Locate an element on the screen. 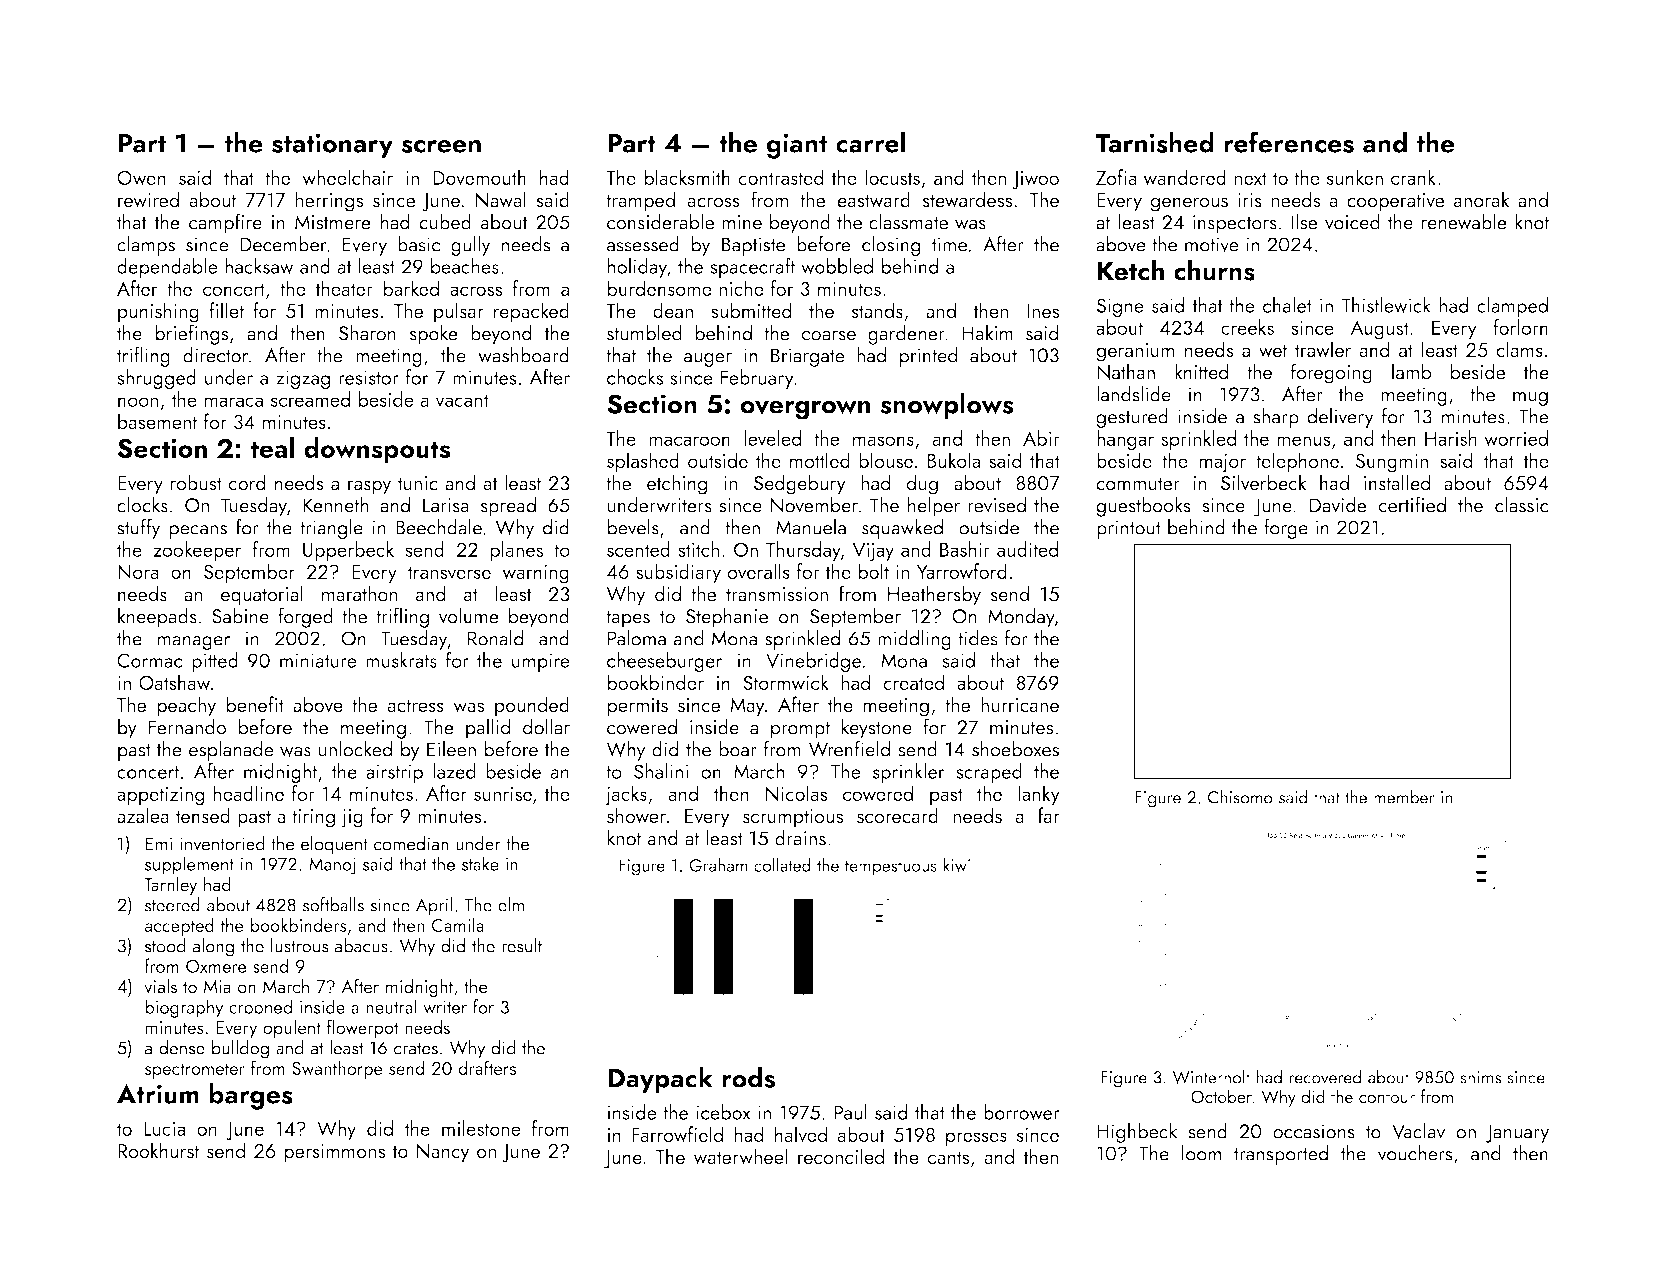 This screenshot has width=1666, height=1288. milestone is located at coordinates (481, 1128).
